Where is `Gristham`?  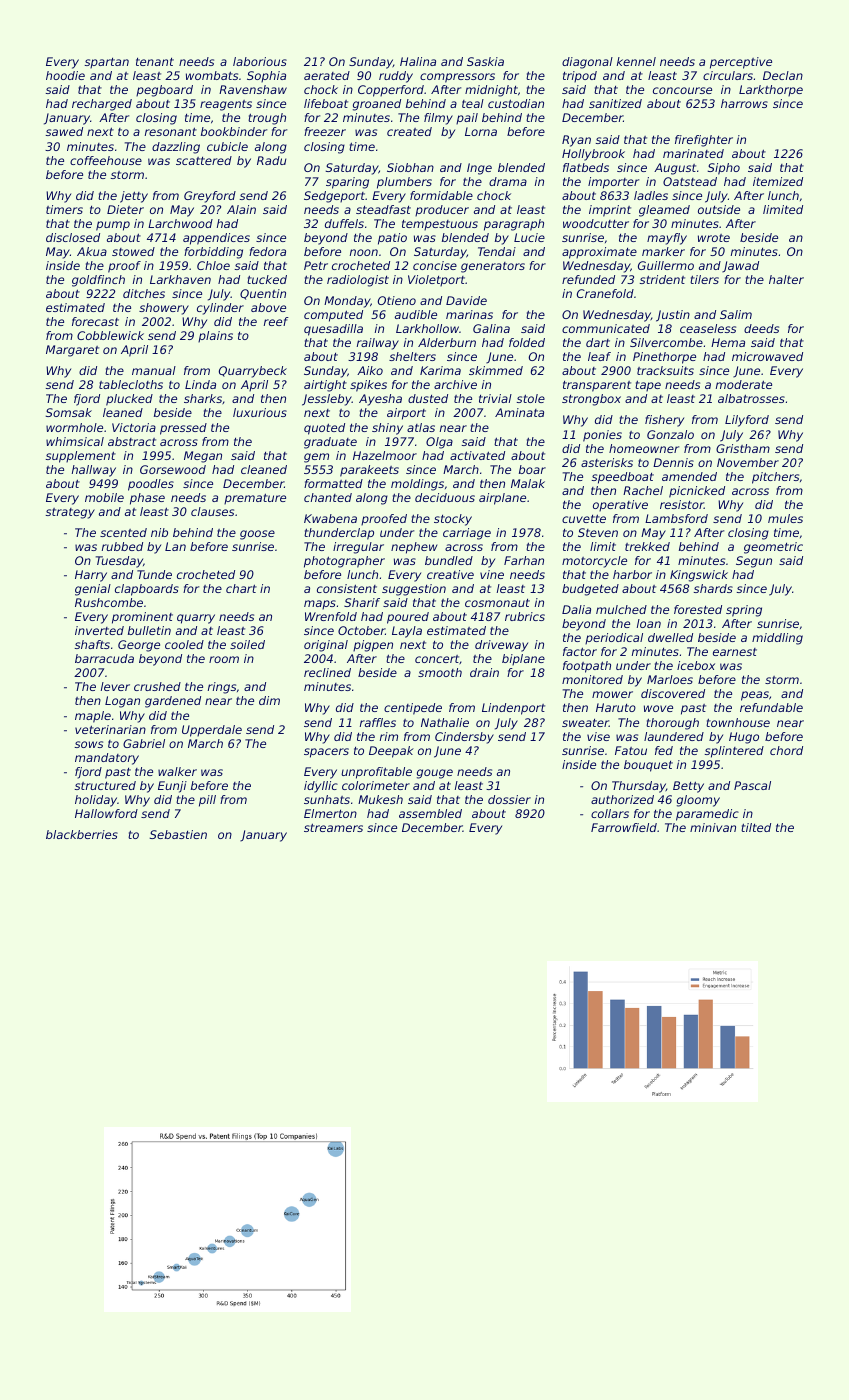
Gristham is located at coordinates (743, 448).
